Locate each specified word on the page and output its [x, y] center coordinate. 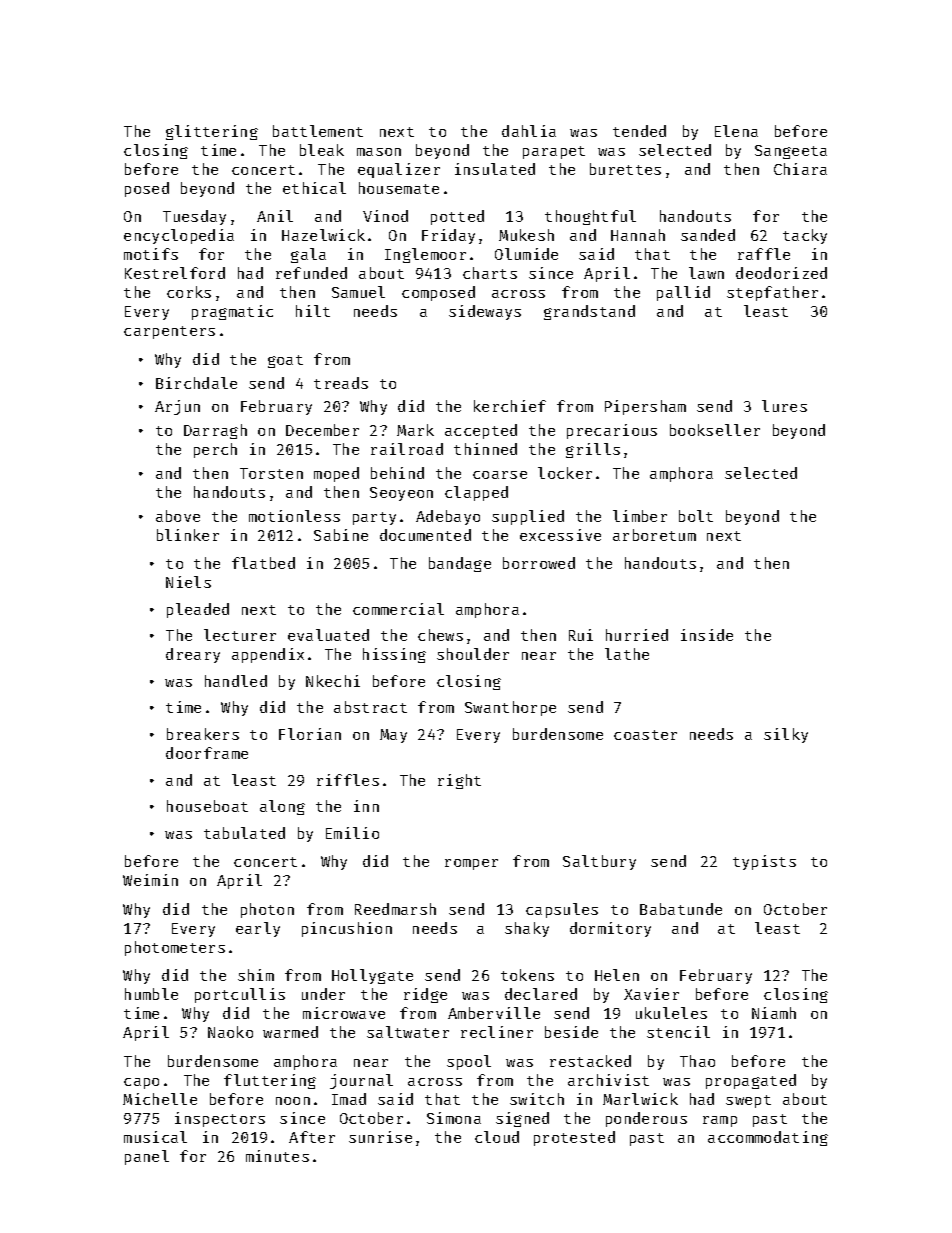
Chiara [800, 169]
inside [707, 635]
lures [784, 406]
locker [565, 473]
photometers [175, 948]
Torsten [271, 473]
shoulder [473, 654]
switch [537, 1099]
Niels [188, 582]
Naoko [230, 1032]
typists [764, 862]
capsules [562, 910]
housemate [399, 188]
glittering [212, 132]
